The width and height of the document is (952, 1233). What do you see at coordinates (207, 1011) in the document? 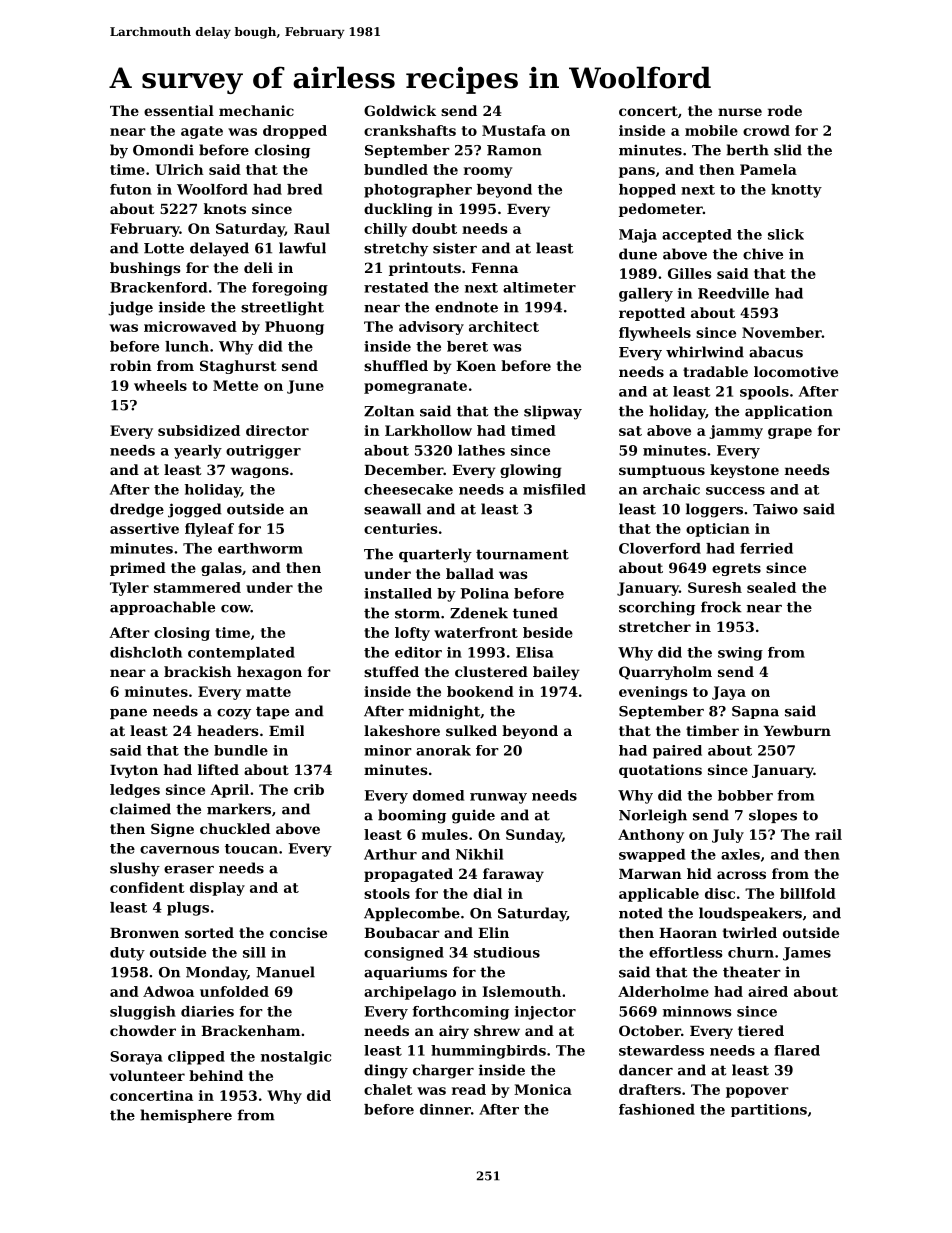
I see `diaries` at bounding box center [207, 1011].
